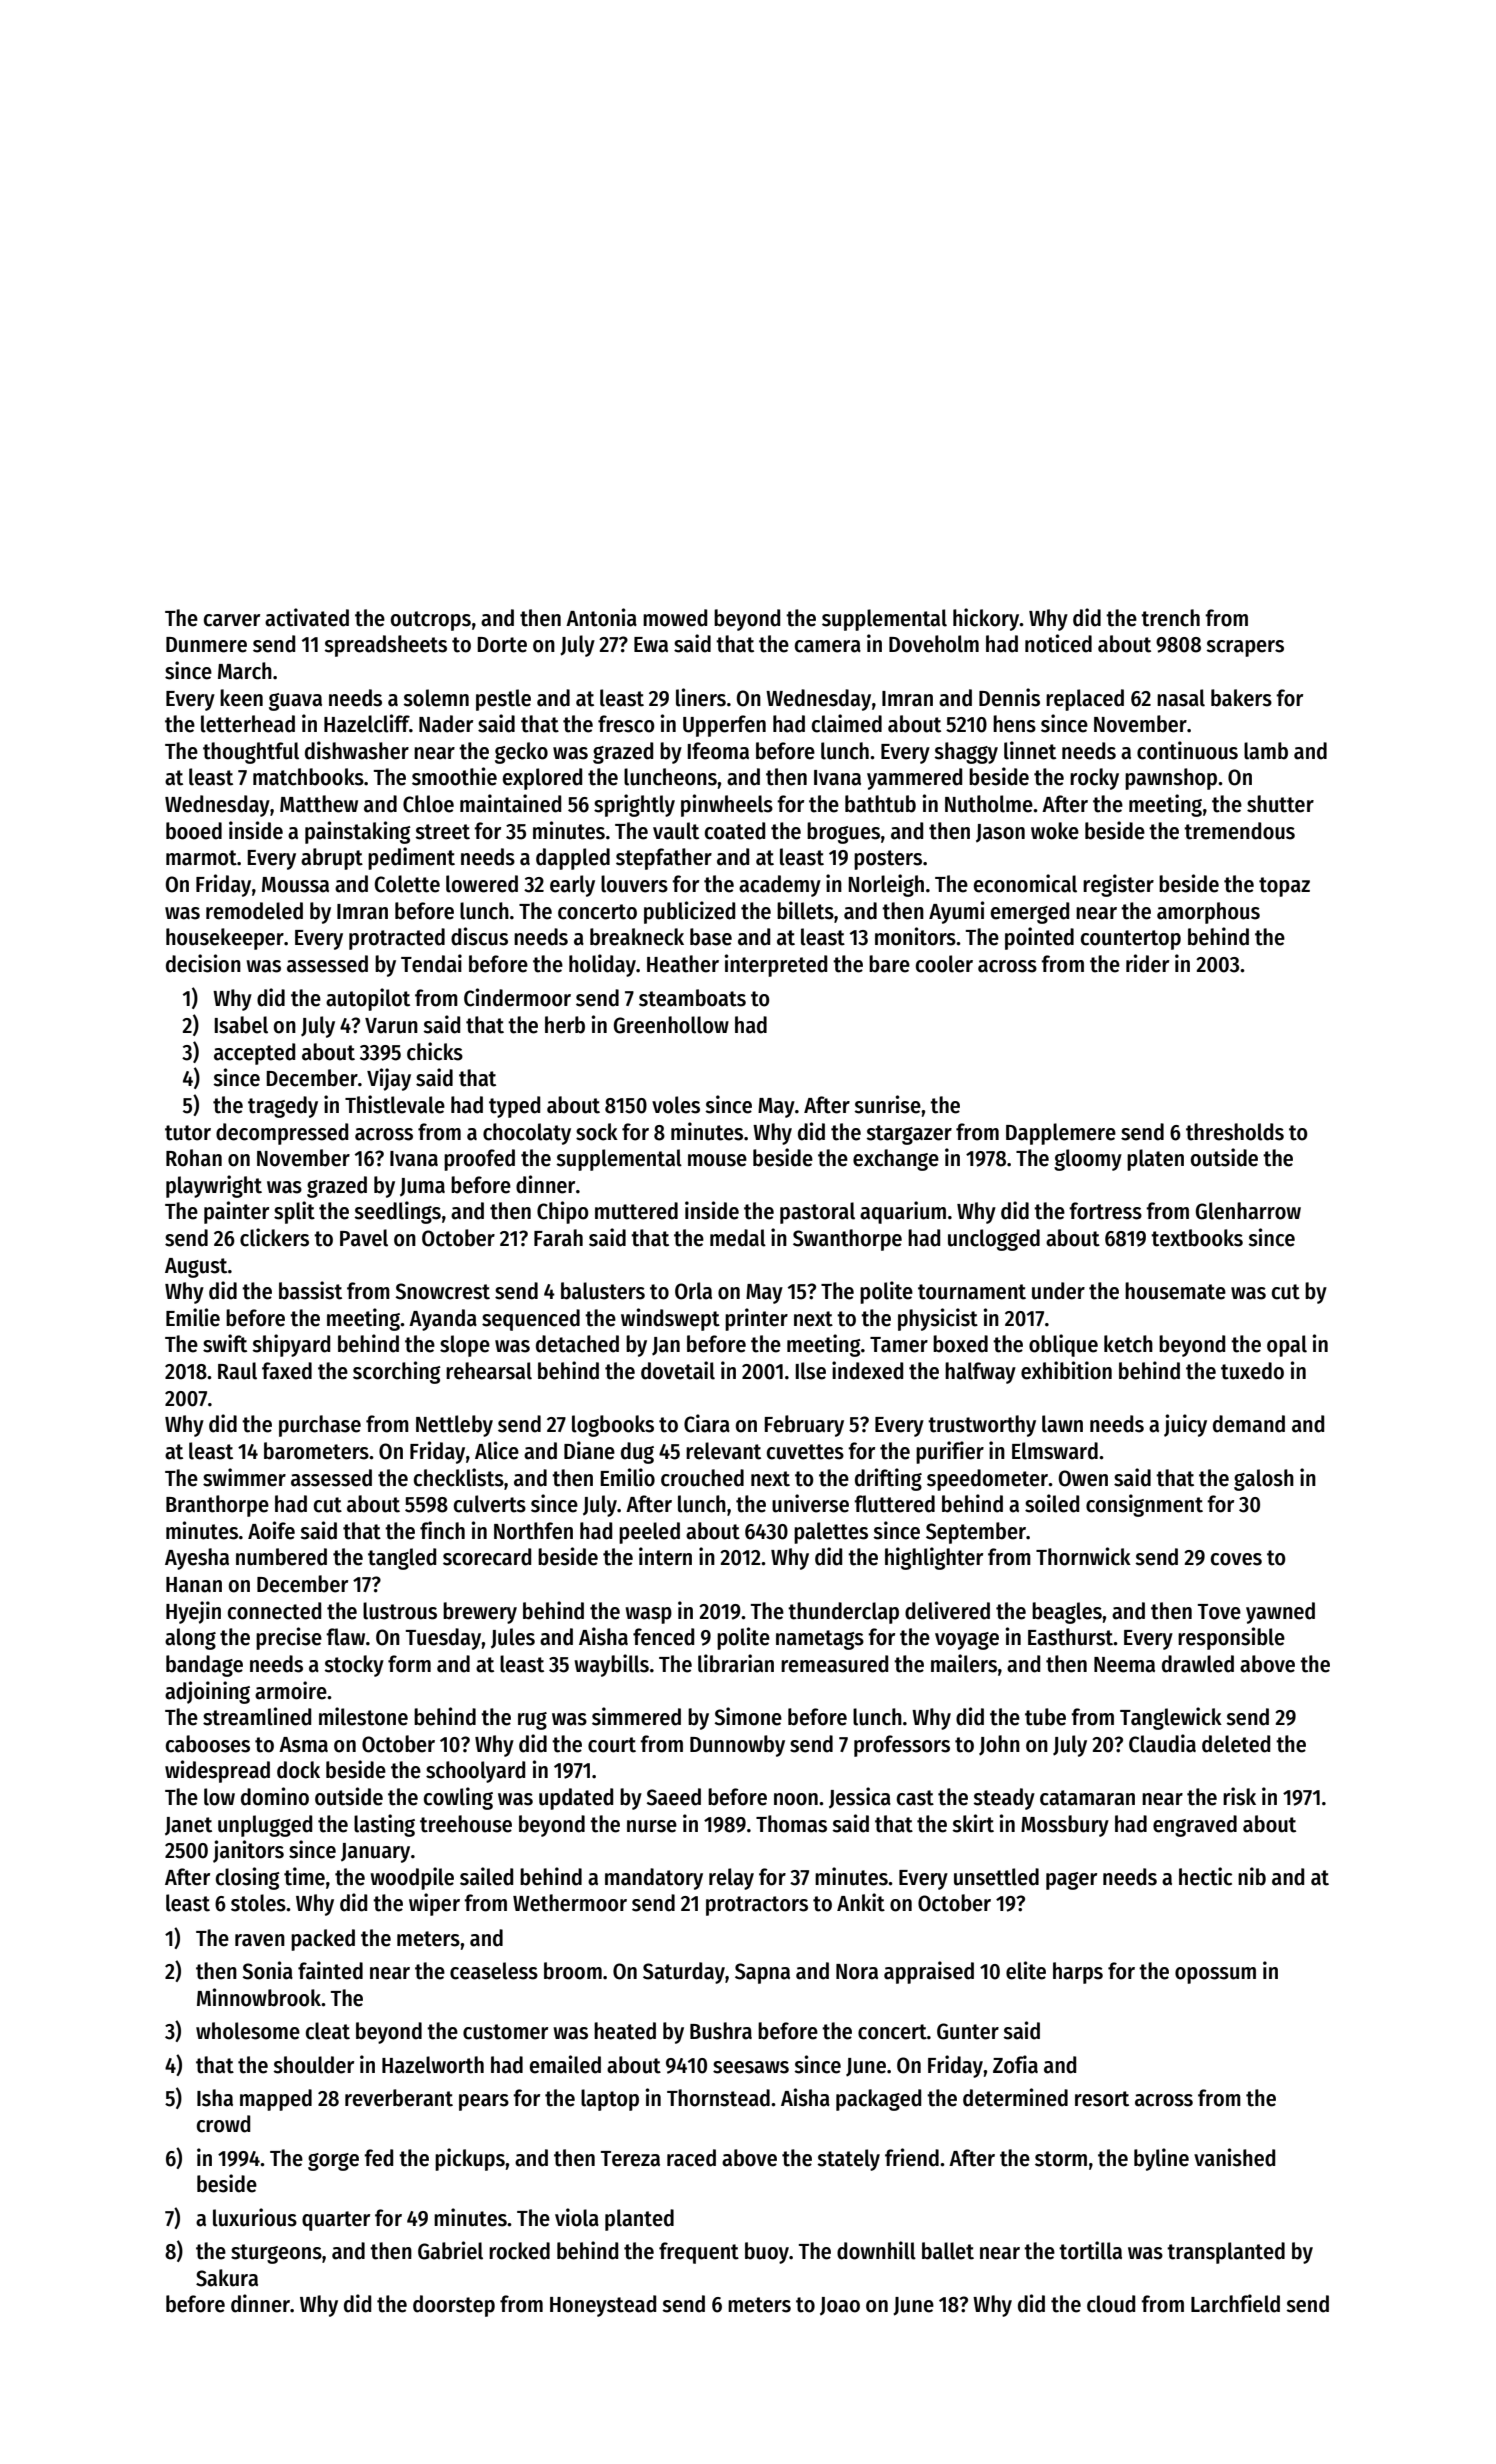  I want to click on carver, so click(232, 620).
